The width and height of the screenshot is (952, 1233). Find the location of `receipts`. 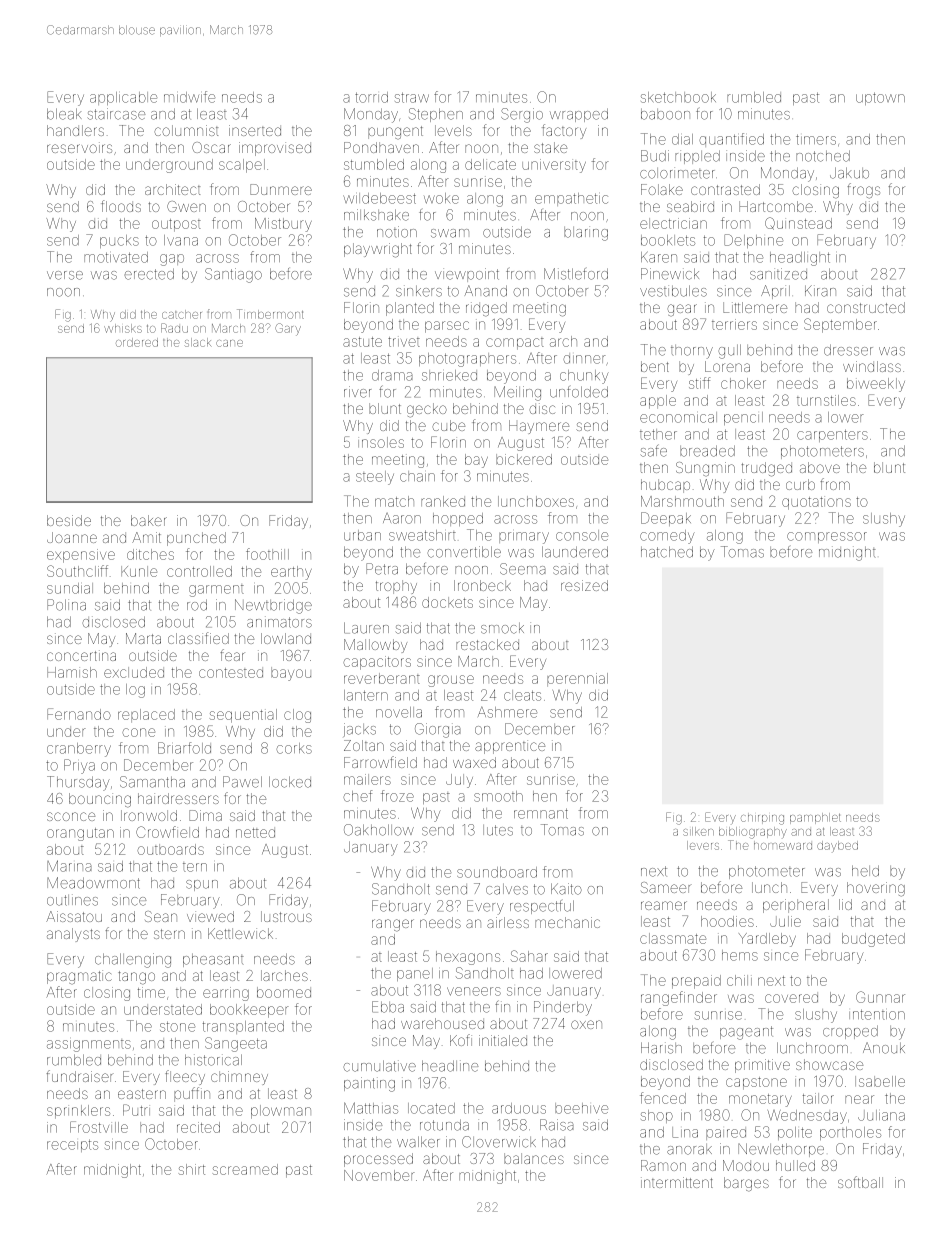

receipts is located at coordinates (72, 1145).
